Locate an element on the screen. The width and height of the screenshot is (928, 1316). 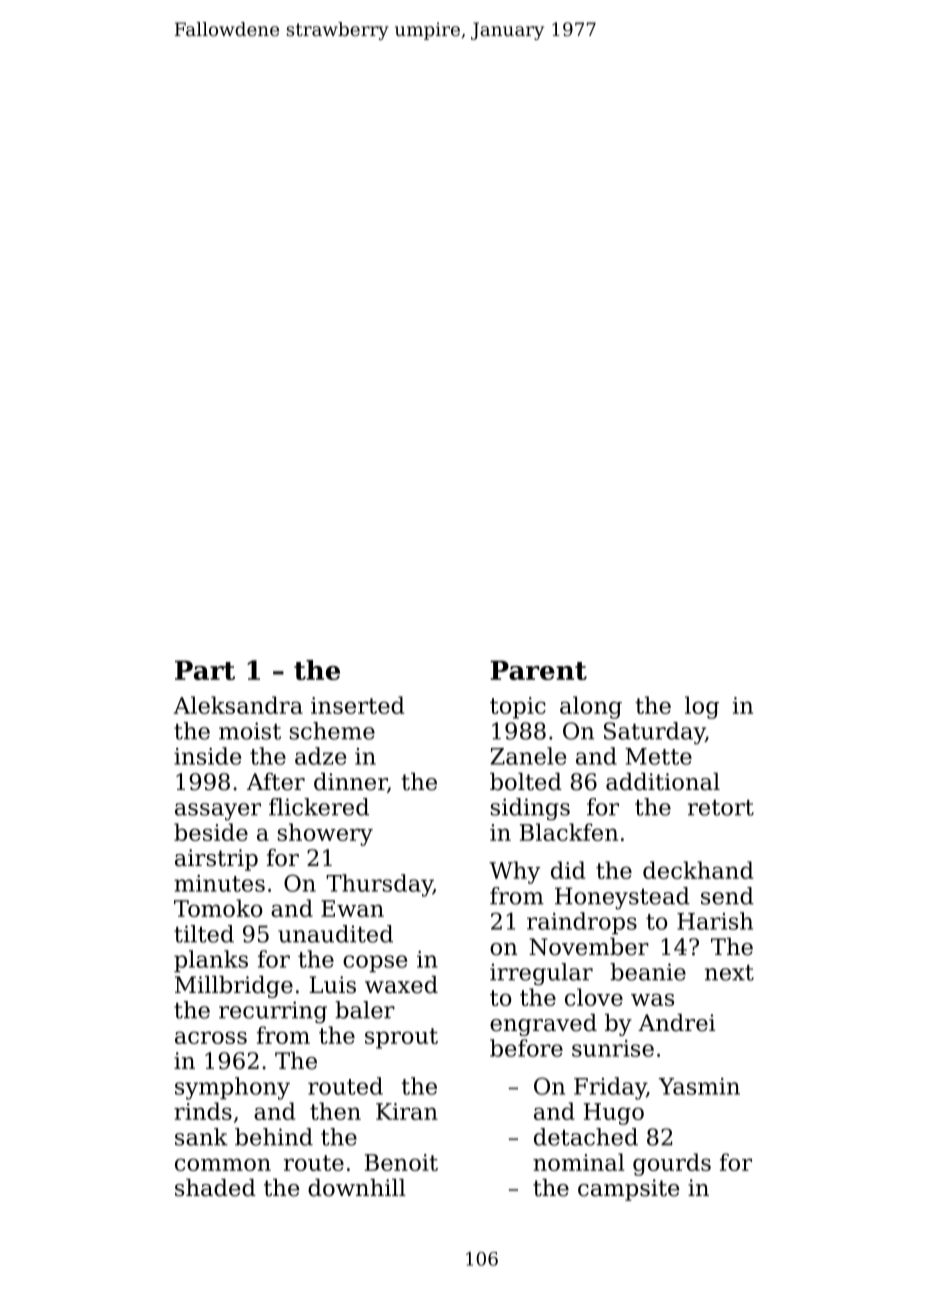
Millbridge is located at coordinates (234, 987).
